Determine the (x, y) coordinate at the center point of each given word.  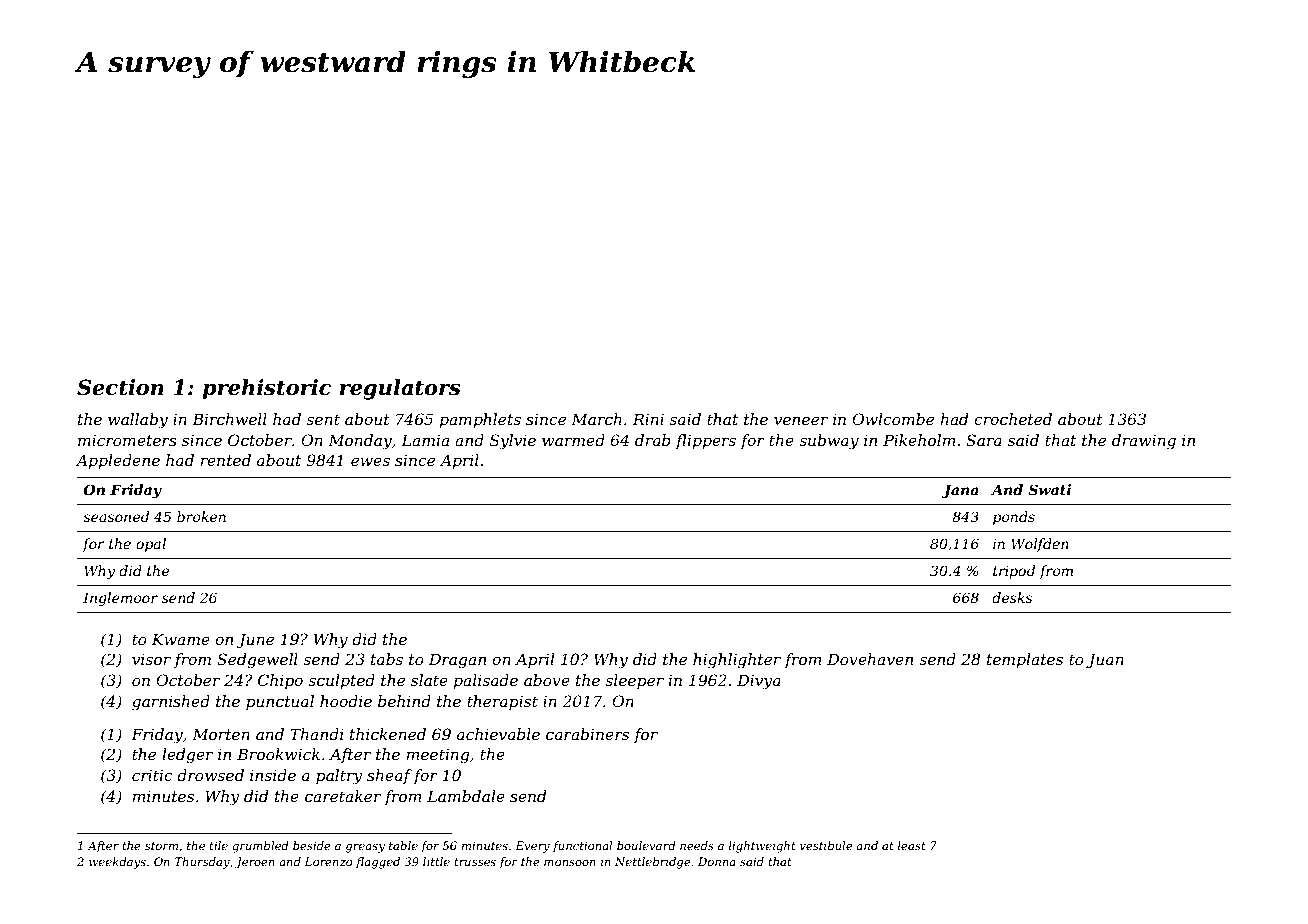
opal (151, 545)
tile (218, 845)
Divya (759, 682)
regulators (400, 389)
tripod (1014, 572)
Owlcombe (893, 419)
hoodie (346, 701)
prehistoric (266, 389)
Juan (1105, 660)
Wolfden (1040, 545)
